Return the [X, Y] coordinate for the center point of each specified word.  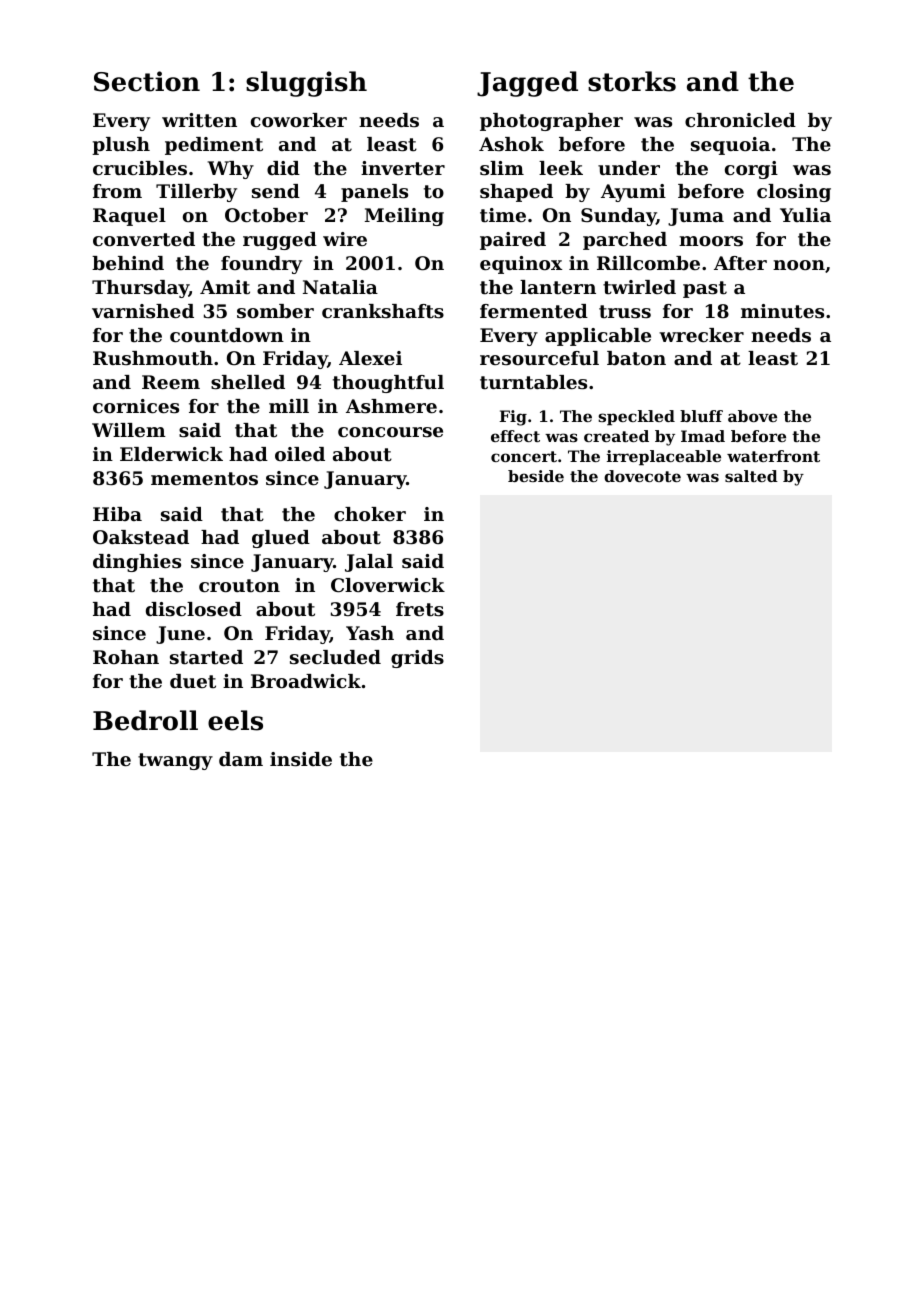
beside [536, 476]
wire [345, 239]
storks [632, 81]
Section [147, 81]
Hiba [117, 514]
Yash [370, 633]
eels [235, 720]
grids [417, 659]
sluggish [306, 84]
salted [751, 476]
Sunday [618, 217]
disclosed [194, 609]
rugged [280, 241]
